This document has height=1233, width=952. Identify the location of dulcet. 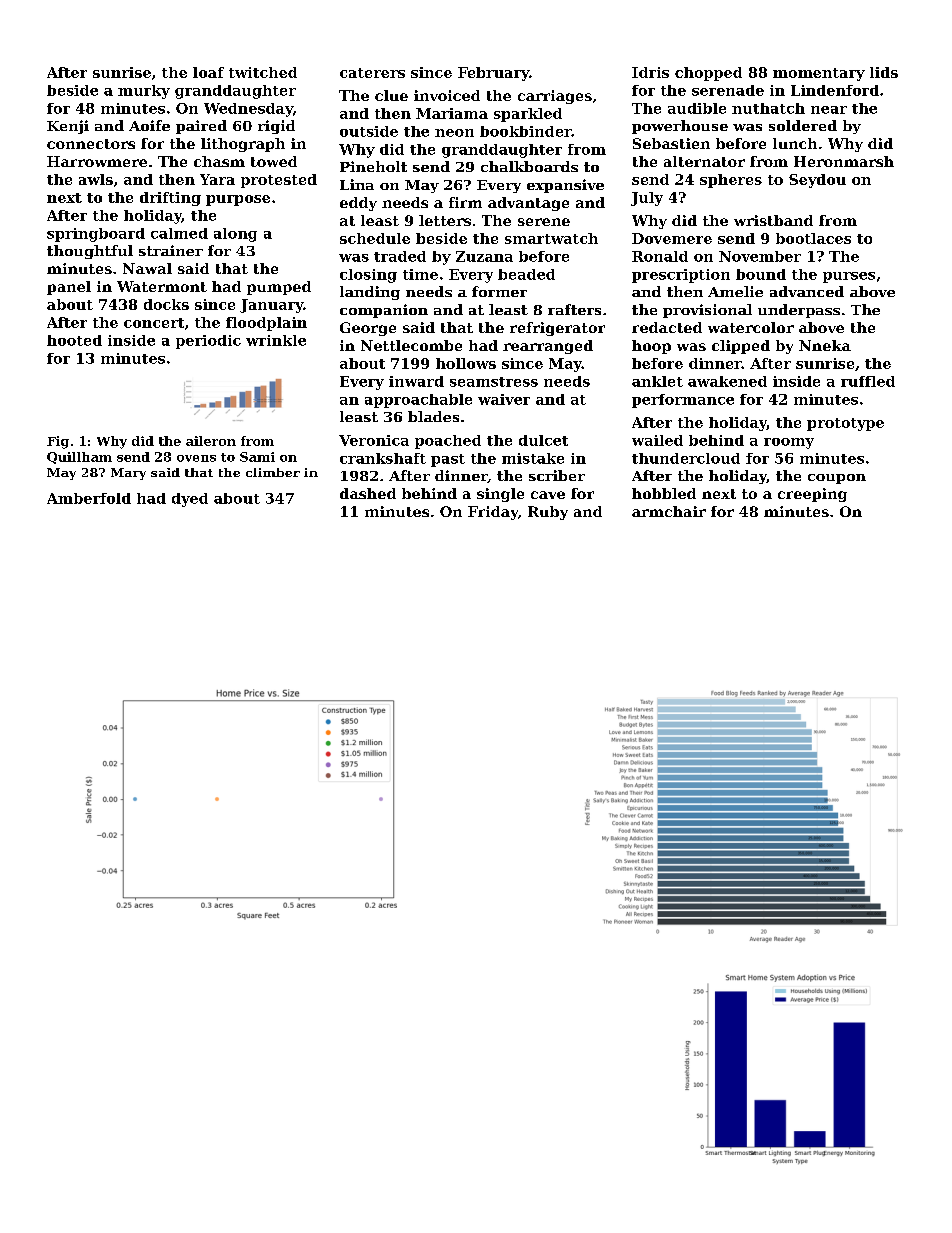
(543, 440).
